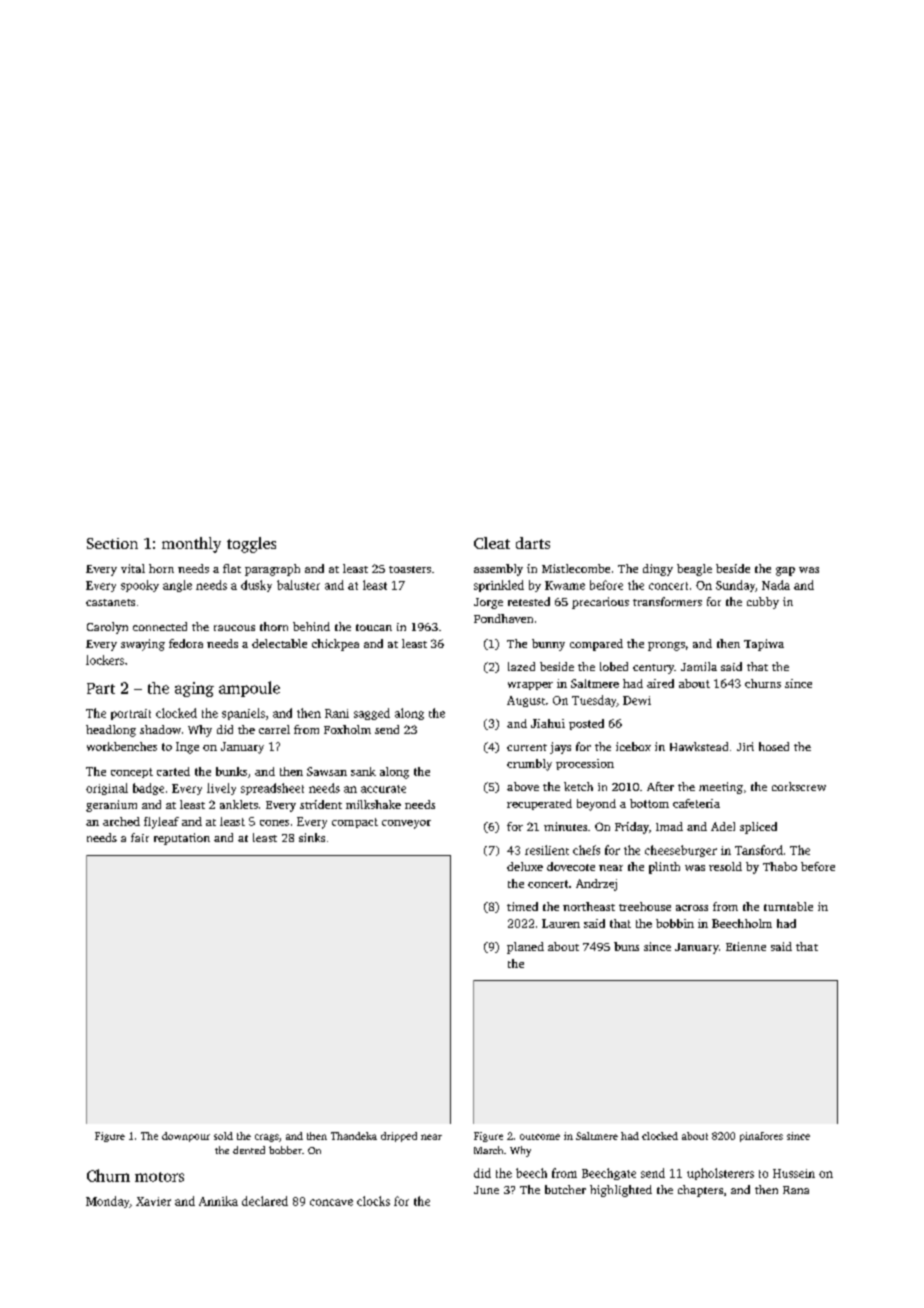  I want to click on monthly, so click(191, 545).
